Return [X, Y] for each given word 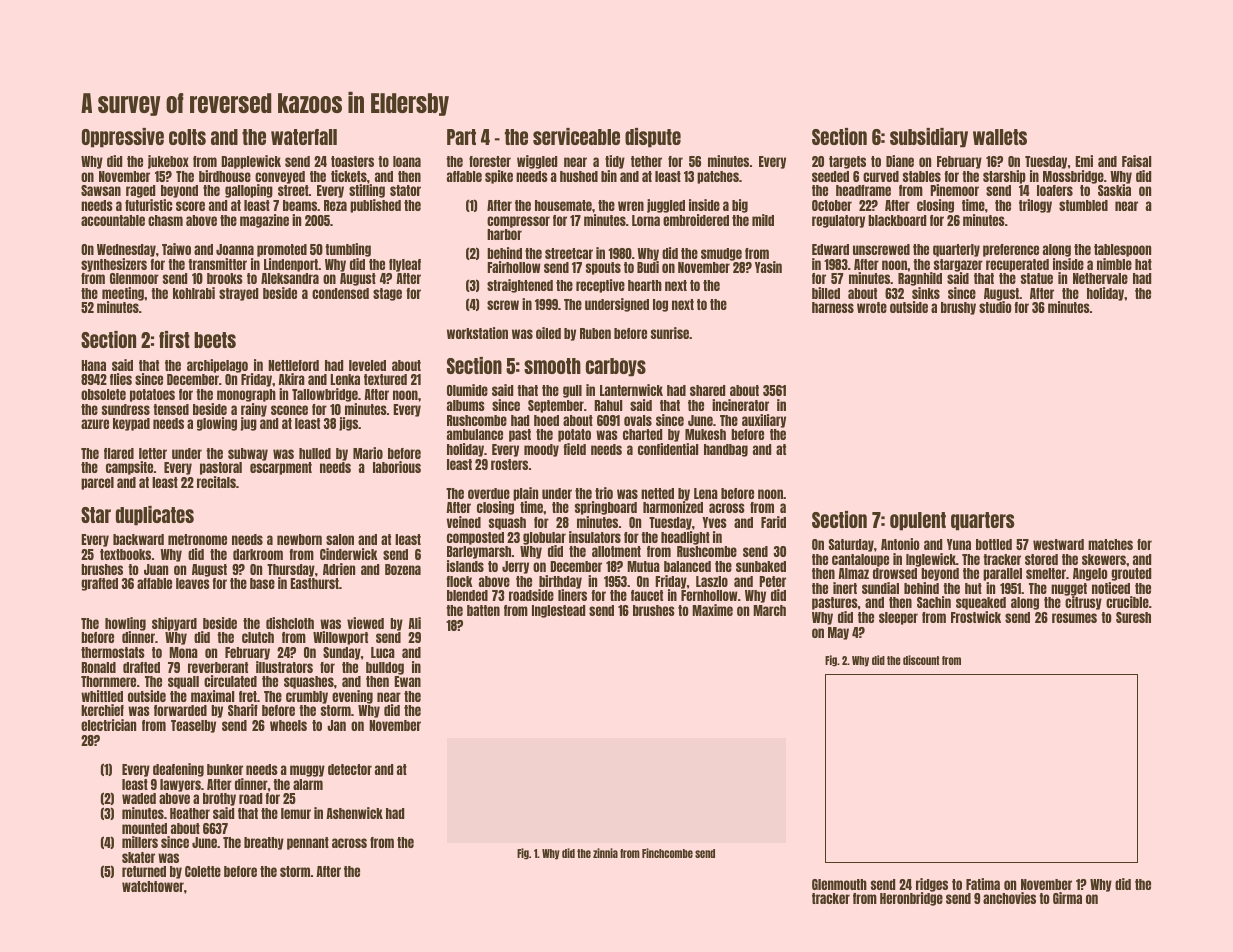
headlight [685, 538]
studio [995, 307]
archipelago [217, 366]
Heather [190, 813]
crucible [1127, 602]
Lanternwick [631, 390]
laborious [397, 467]
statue [1037, 278]
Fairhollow [514, 267]
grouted [1131, 574]
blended [467, 595]
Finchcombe [667, 853]
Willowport [340, 638]
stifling [367, 191]
